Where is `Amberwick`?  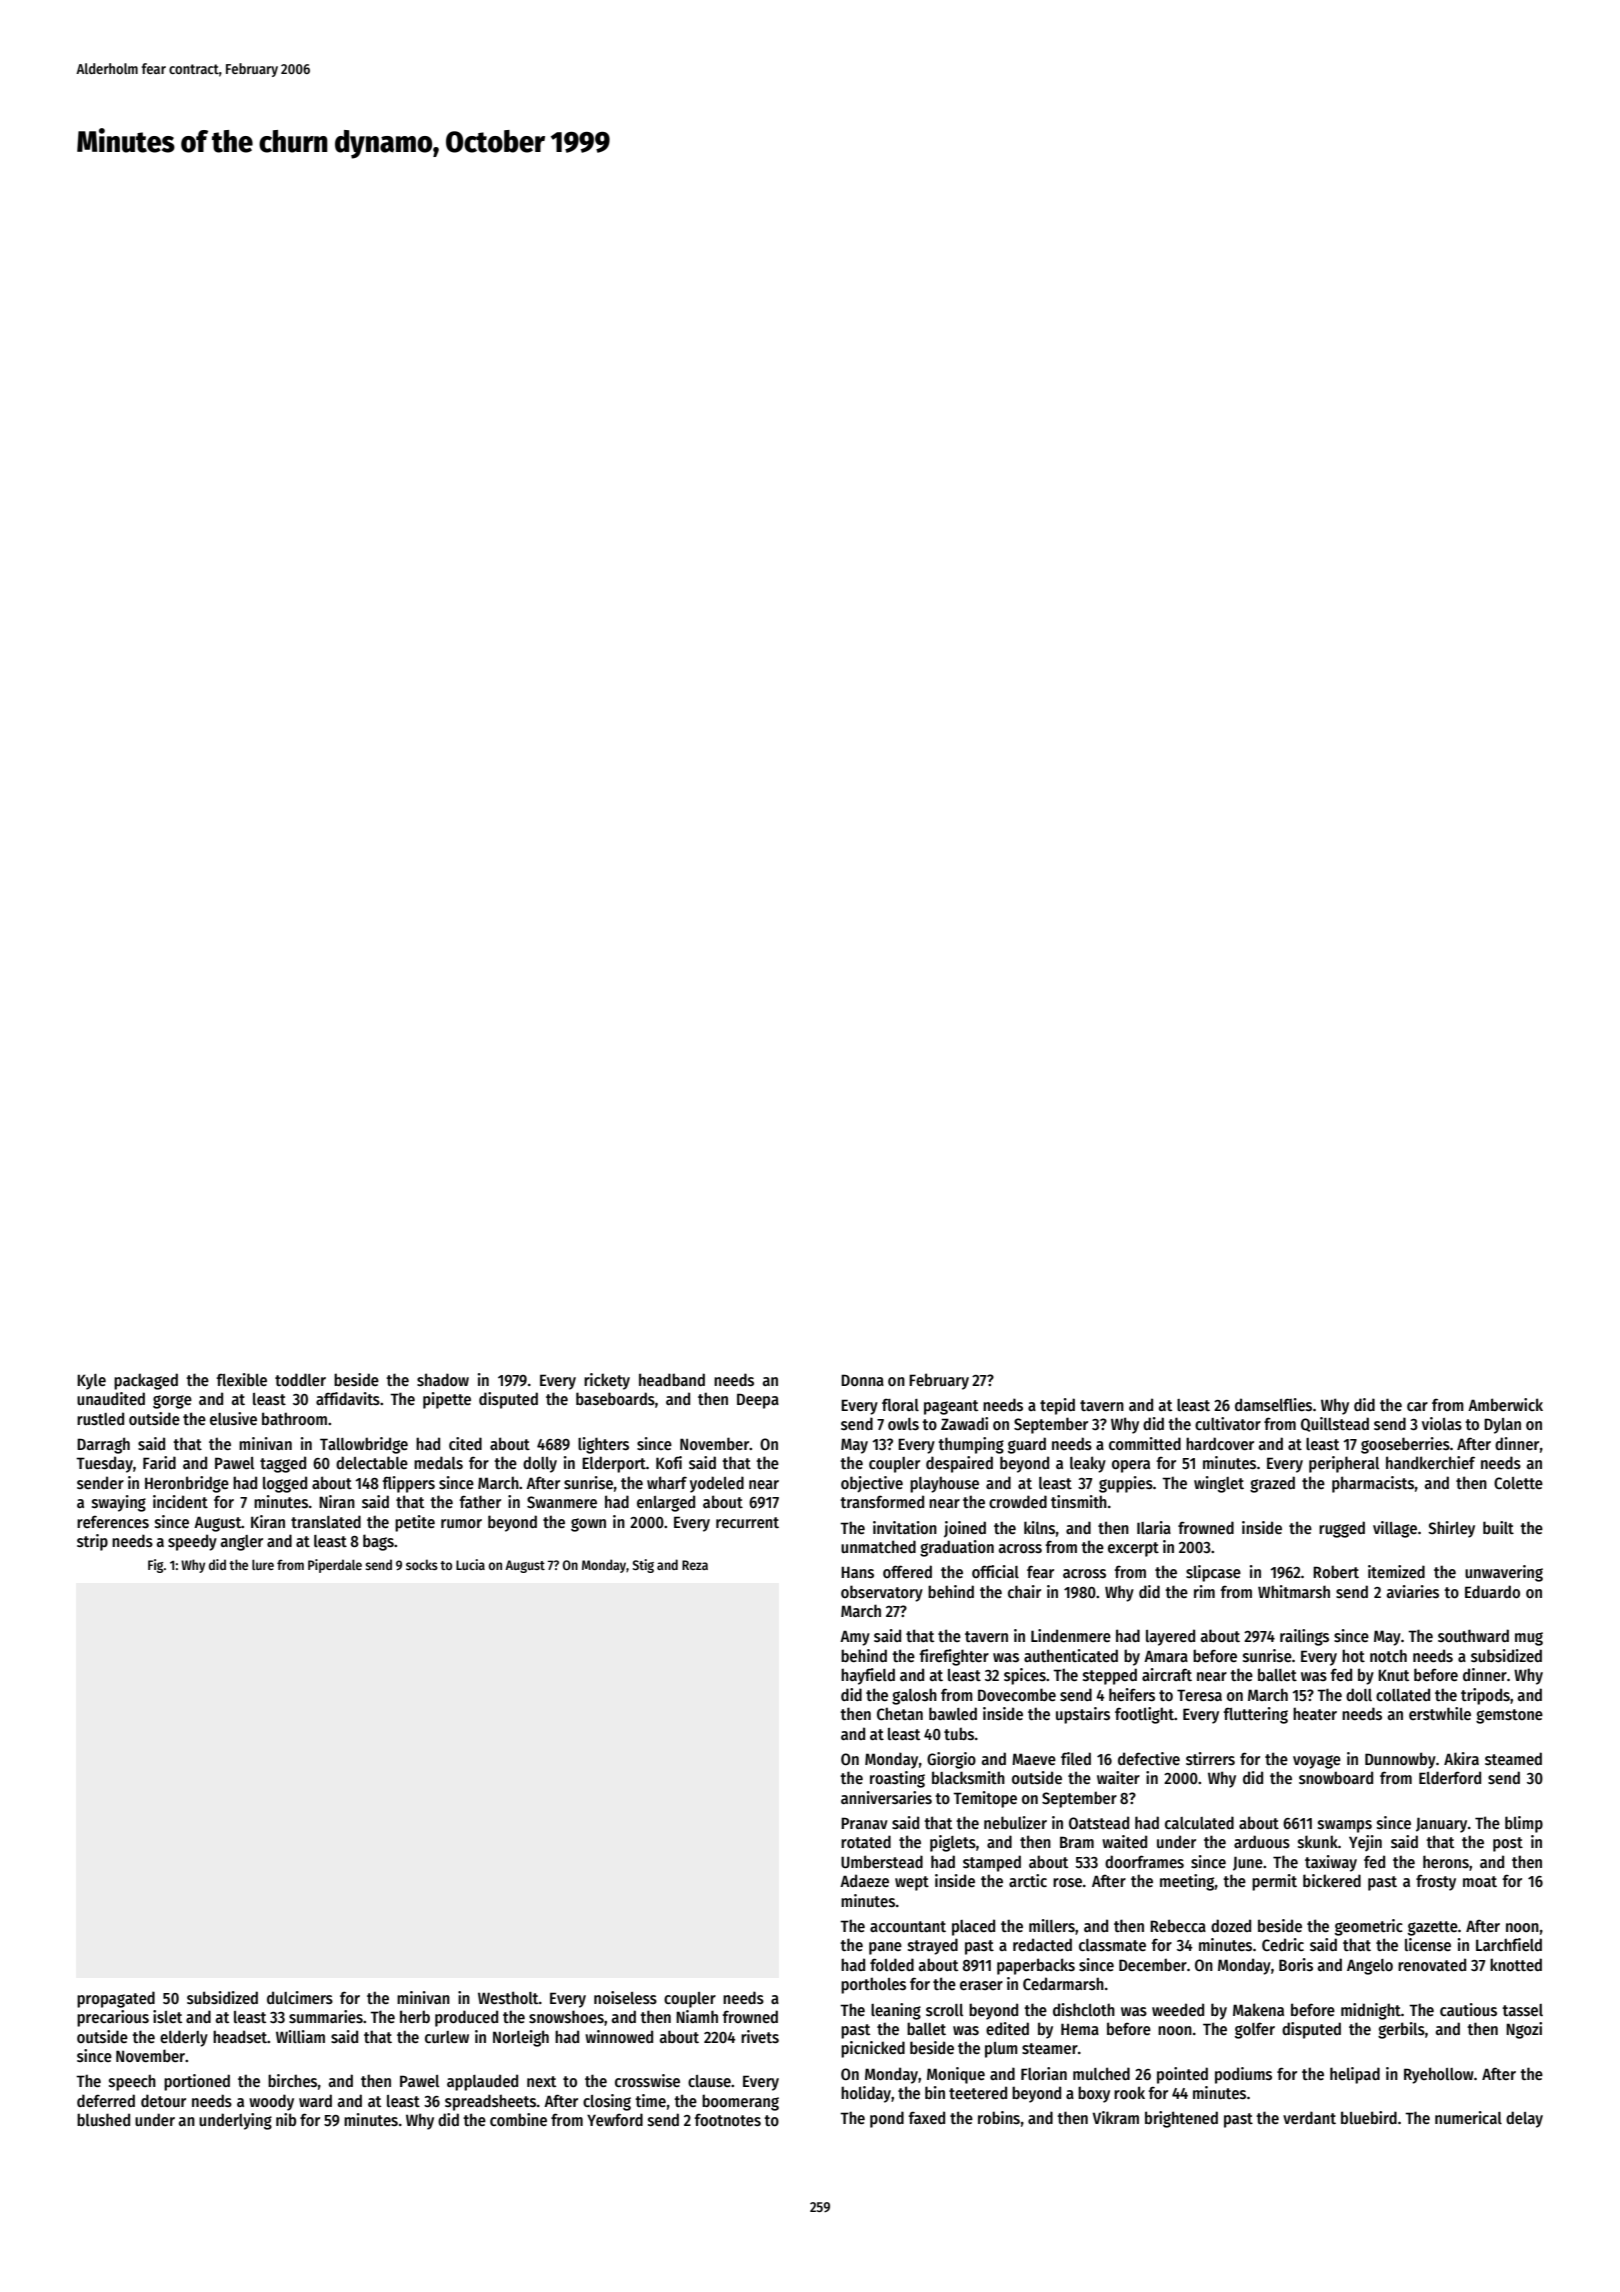
Amberwick is located at coordinates (1505, 1404).
